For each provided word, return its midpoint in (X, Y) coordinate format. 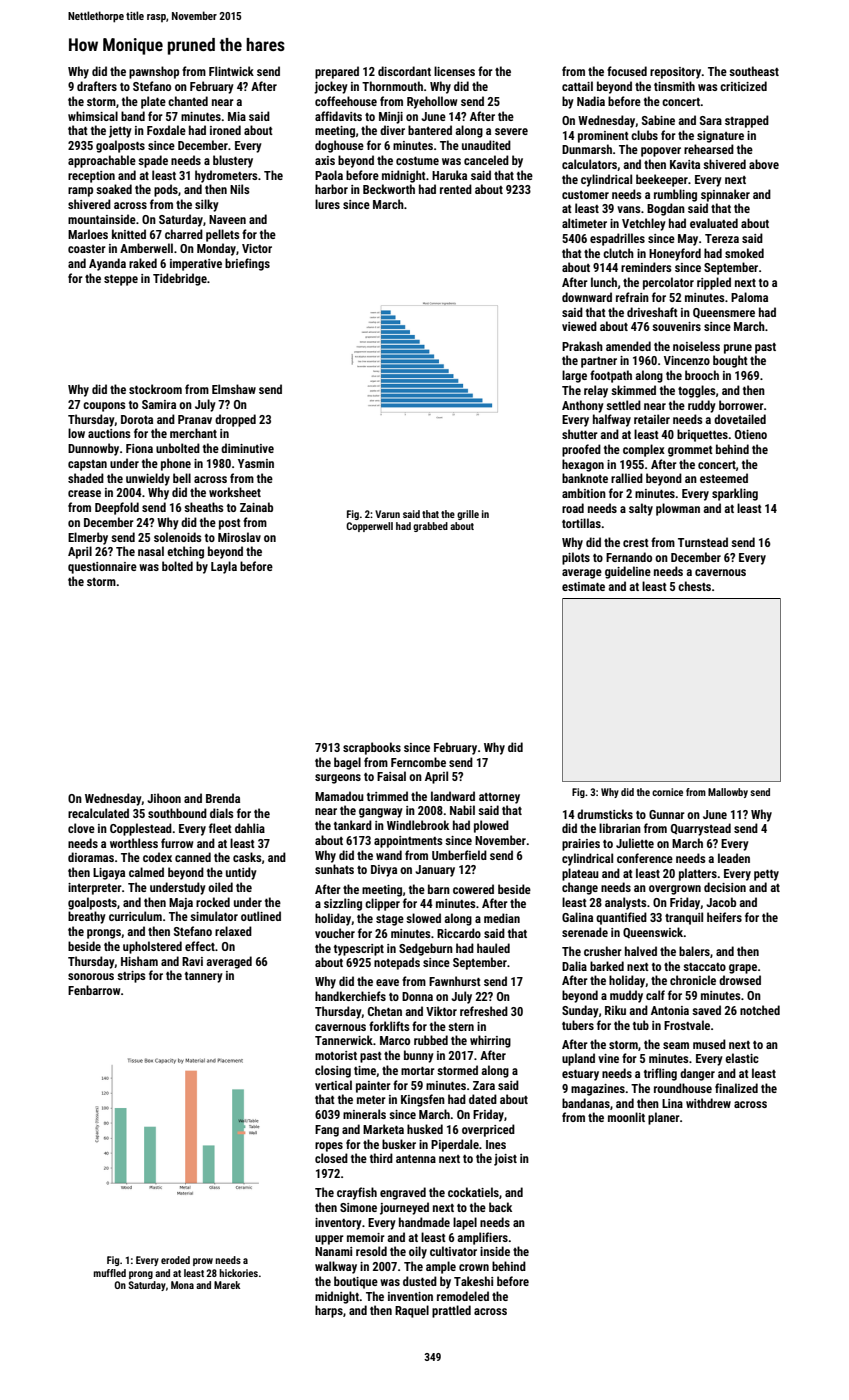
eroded (175, 1260)
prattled (451, 1311)
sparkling (735, 494)
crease (84, 493)
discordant (404, 71)
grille (468, 515)
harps (329, 1311)
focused (627, 71)
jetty (120, 132)
